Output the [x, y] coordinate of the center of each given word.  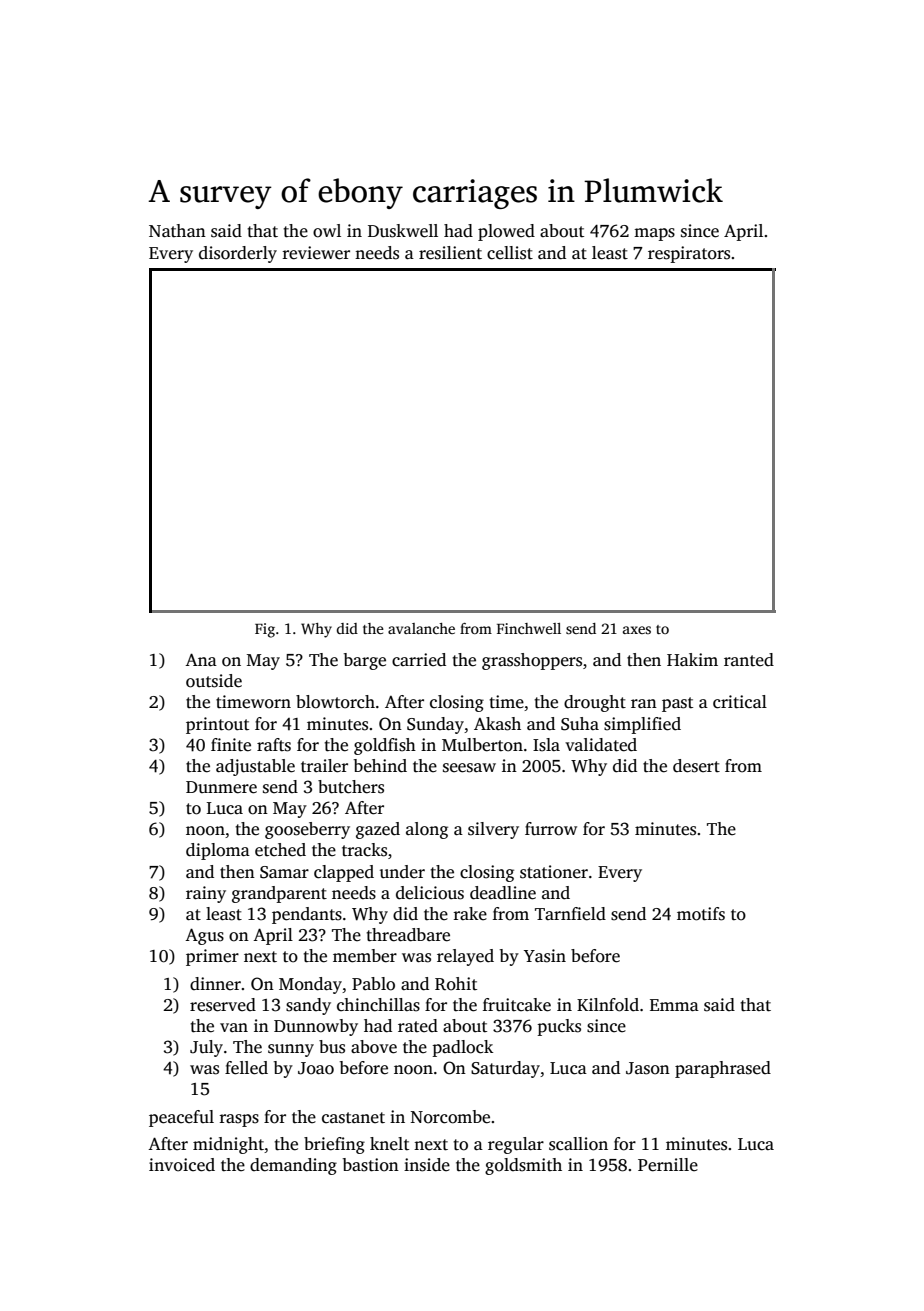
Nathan [177, 231]
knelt [389, 1144]
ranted [749, 660]
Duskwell [403, 231]
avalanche [421, 628]
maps [654, 234]
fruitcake [517, 1005]
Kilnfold [608, 1005]
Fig [265, 630]
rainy [206, 894]
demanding [293, 1166]
